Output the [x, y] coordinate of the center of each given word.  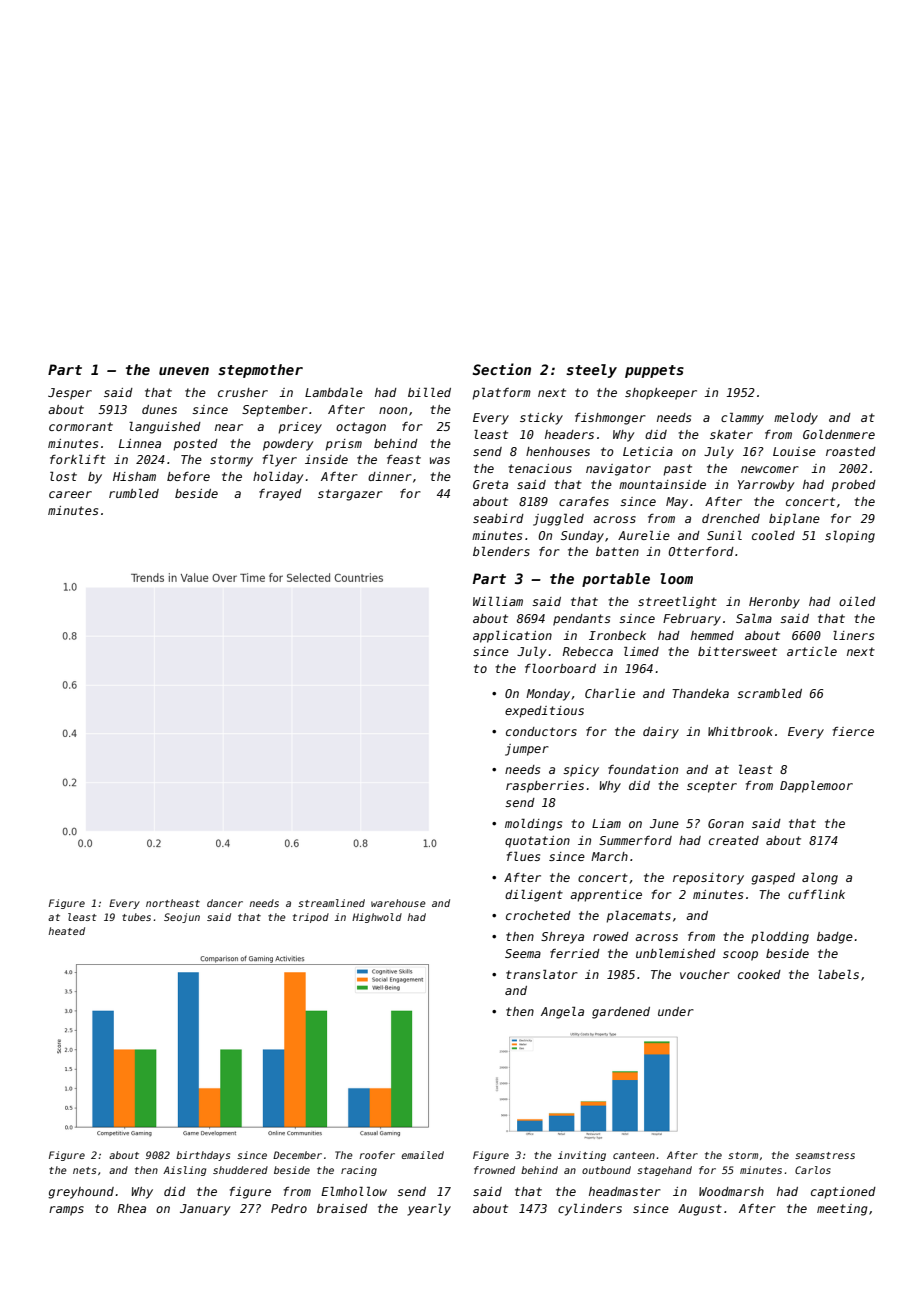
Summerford [635, 840]
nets [84, 1170]
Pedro [289, 1208]
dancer [225, 903]
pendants [581, 620]
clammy [742, 418]
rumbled [134, 493]
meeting [842, 1210]
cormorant [81, 426]
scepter [712, 787]
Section [502, 369]
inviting [582, 1156]
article [812, 651]
